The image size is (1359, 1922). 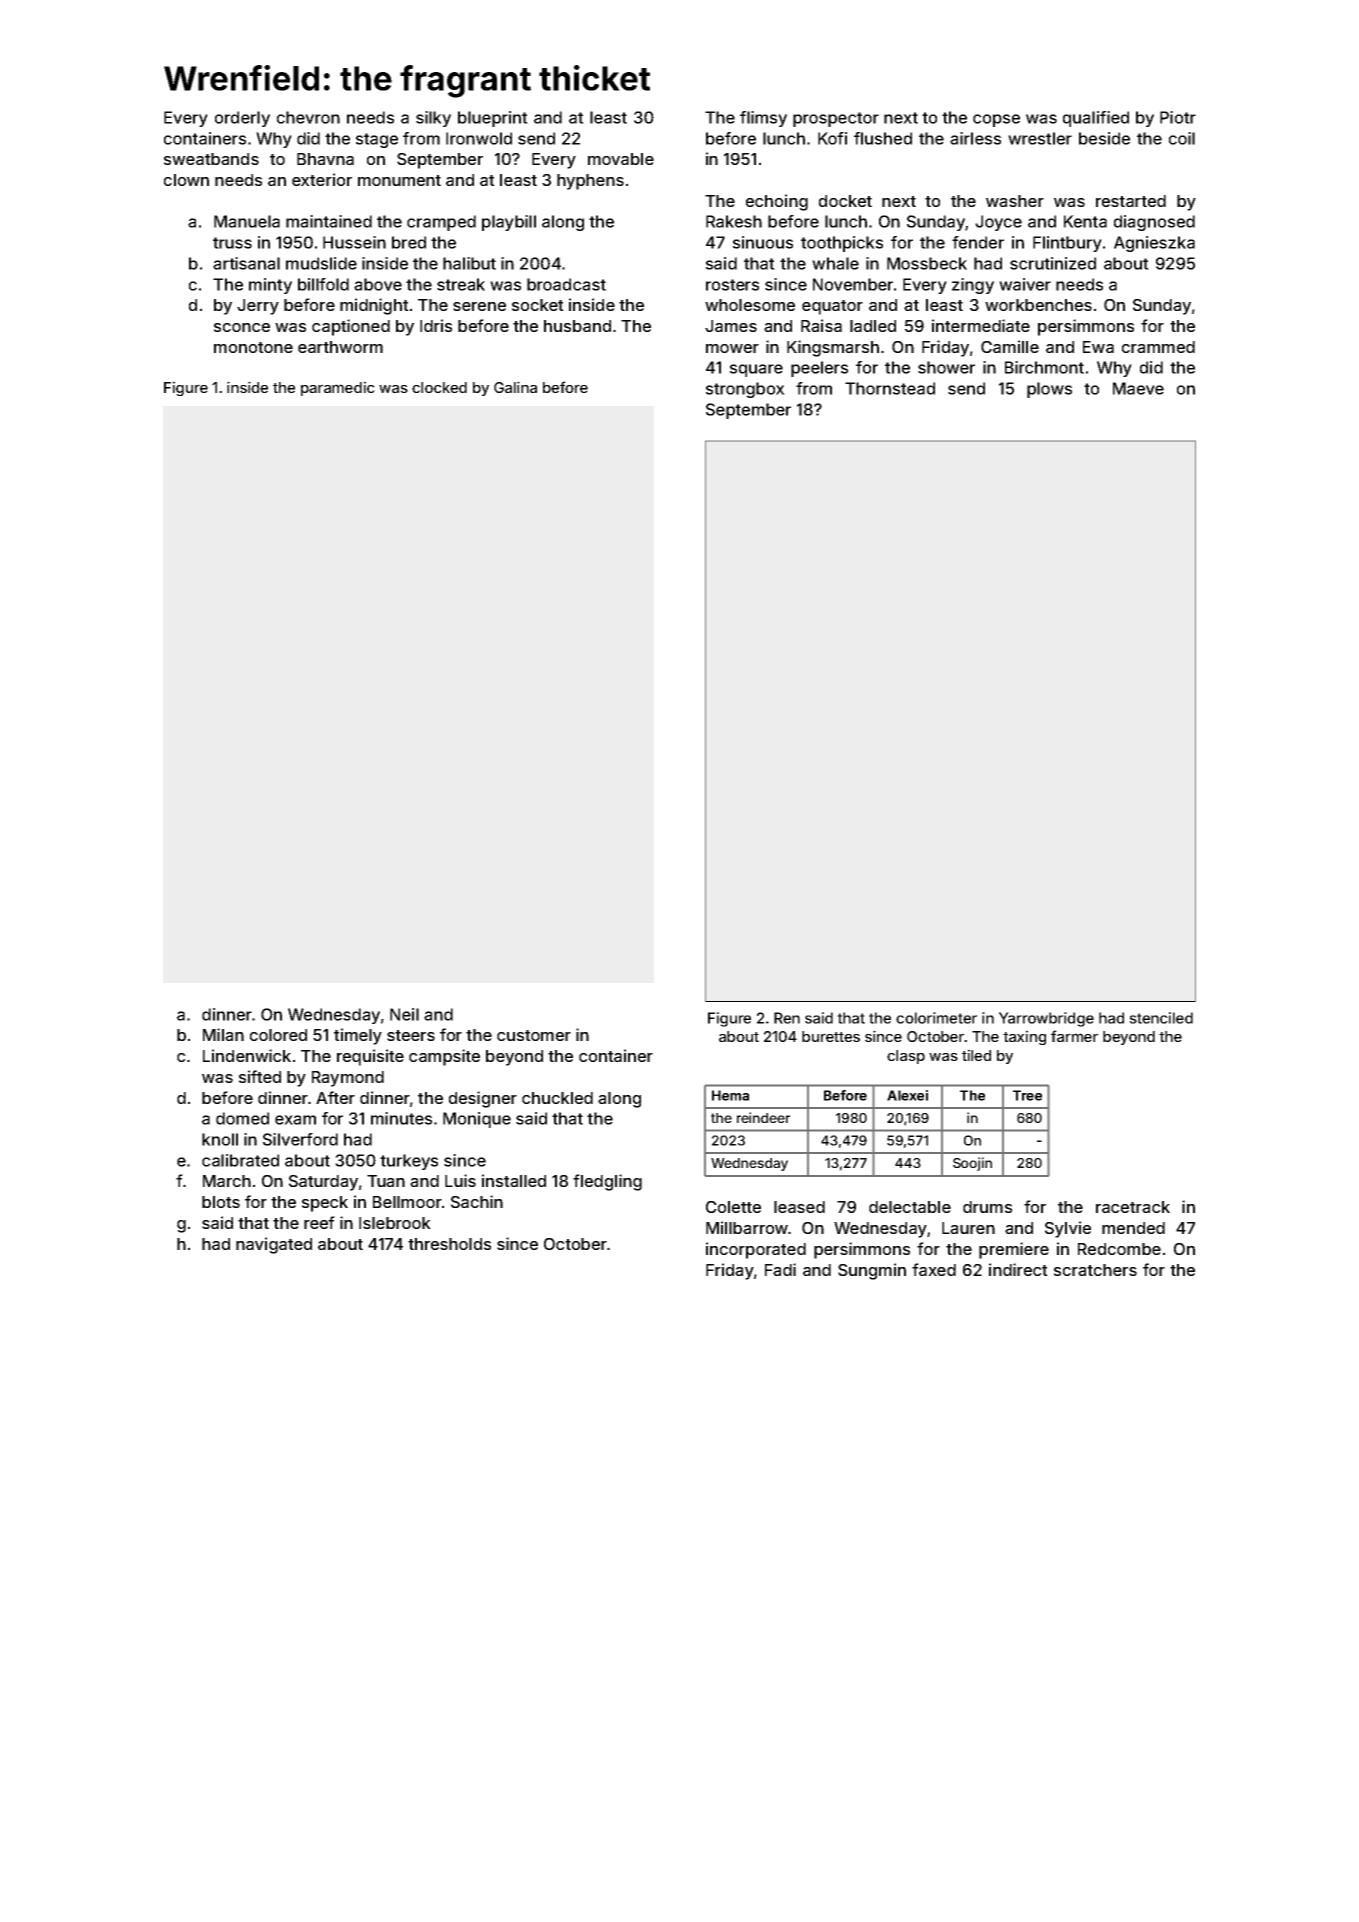 I want to click on prospector, so click(x=836, y=119).
